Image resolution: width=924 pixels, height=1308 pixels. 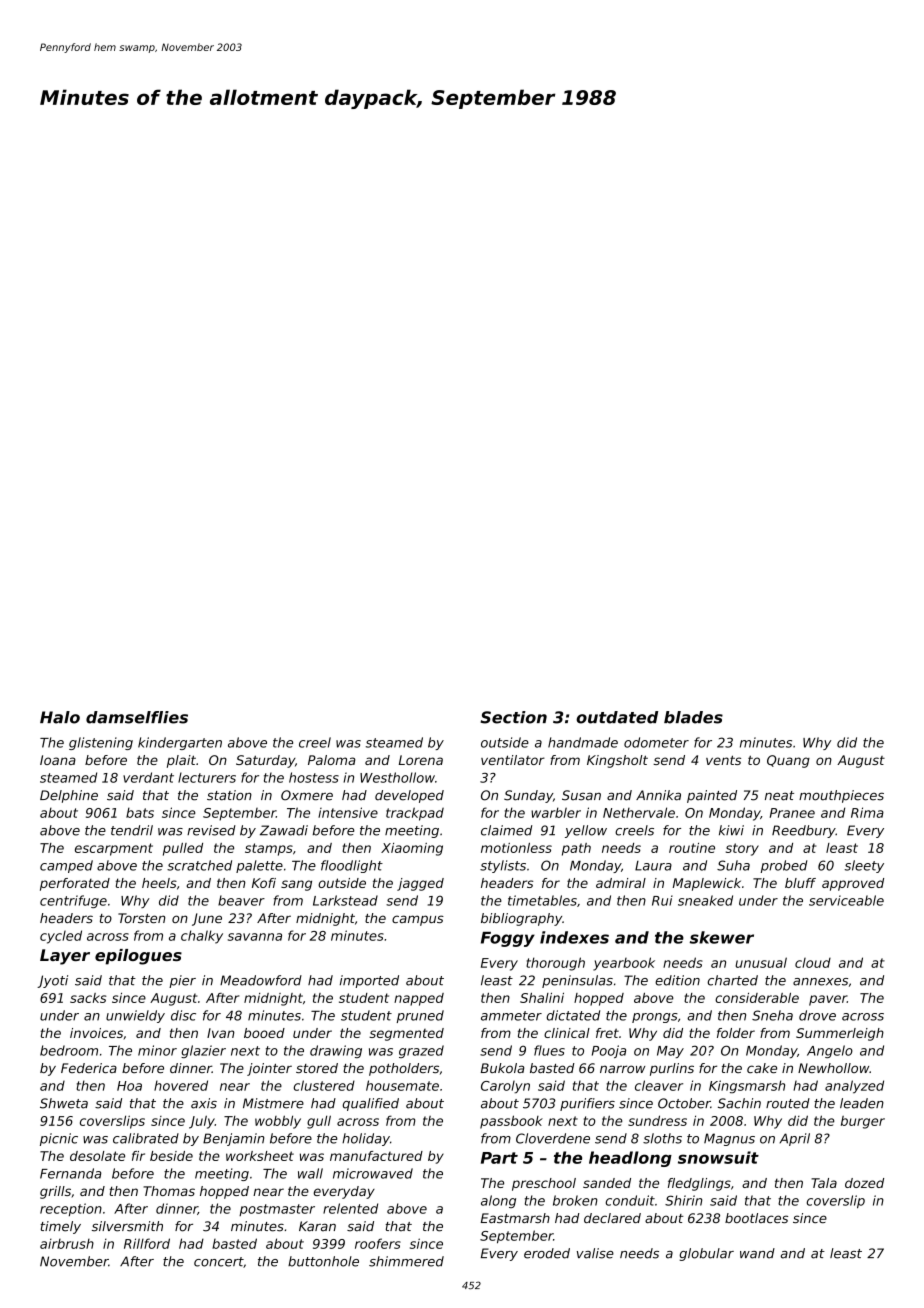 I want to click on revised, so click(x=211, y=830).
